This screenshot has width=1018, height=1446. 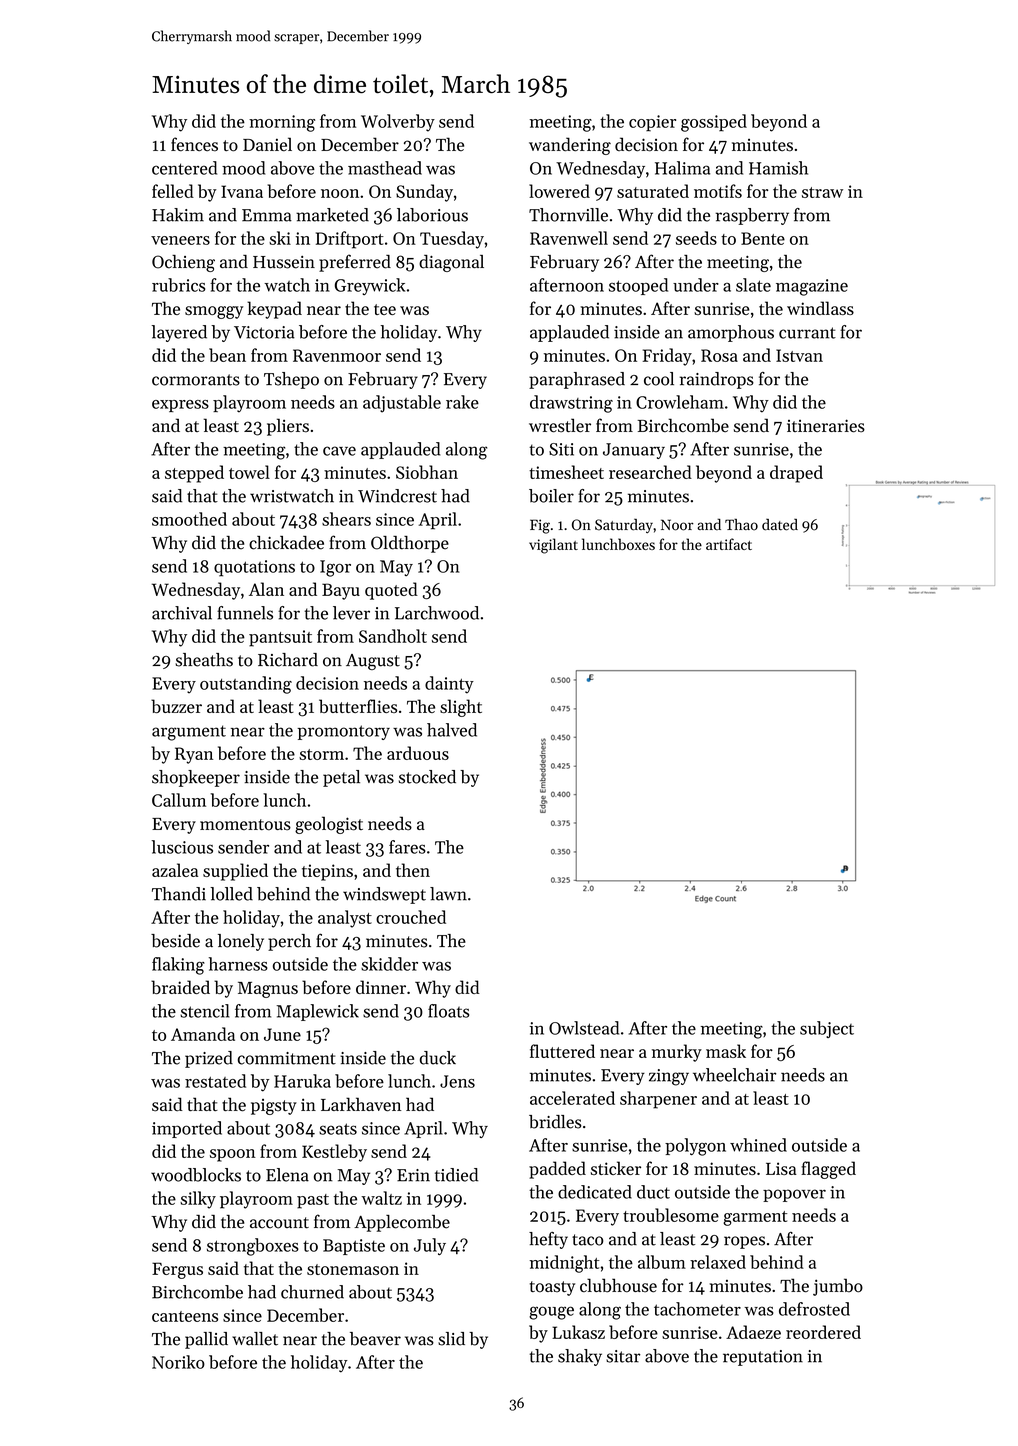 I want to click on lowered, so click(x=559, y=191).
